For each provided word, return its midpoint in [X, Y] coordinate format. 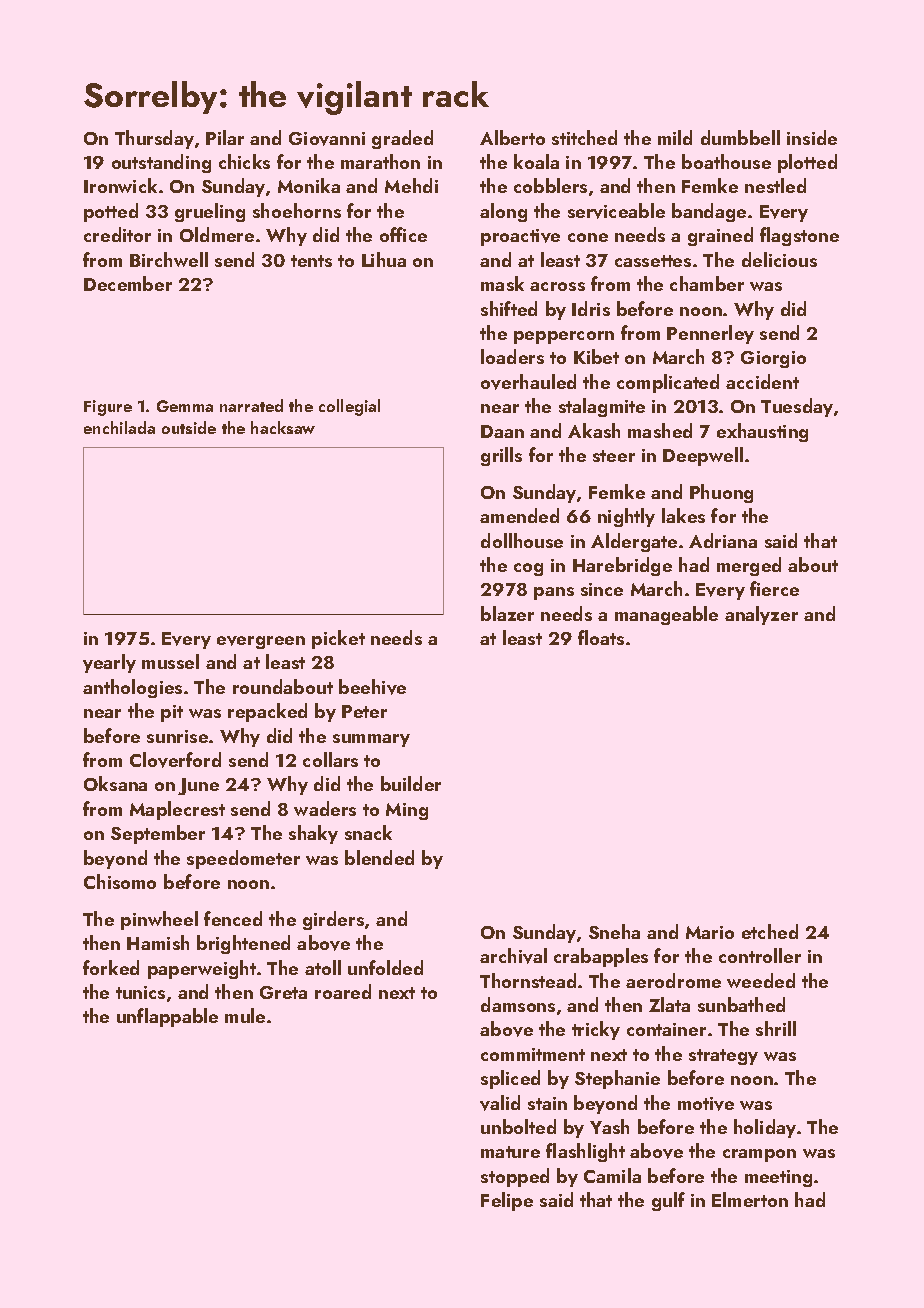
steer [614, 456]
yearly [109, 663]
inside [812, 137]
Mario [710, 932]
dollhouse [522, 540]
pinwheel [159, 920]
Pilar [225, 137]
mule [245, 1015]
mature [510, 1152]
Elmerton [750, 1199]
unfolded [385, 967]
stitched [584, 137]
